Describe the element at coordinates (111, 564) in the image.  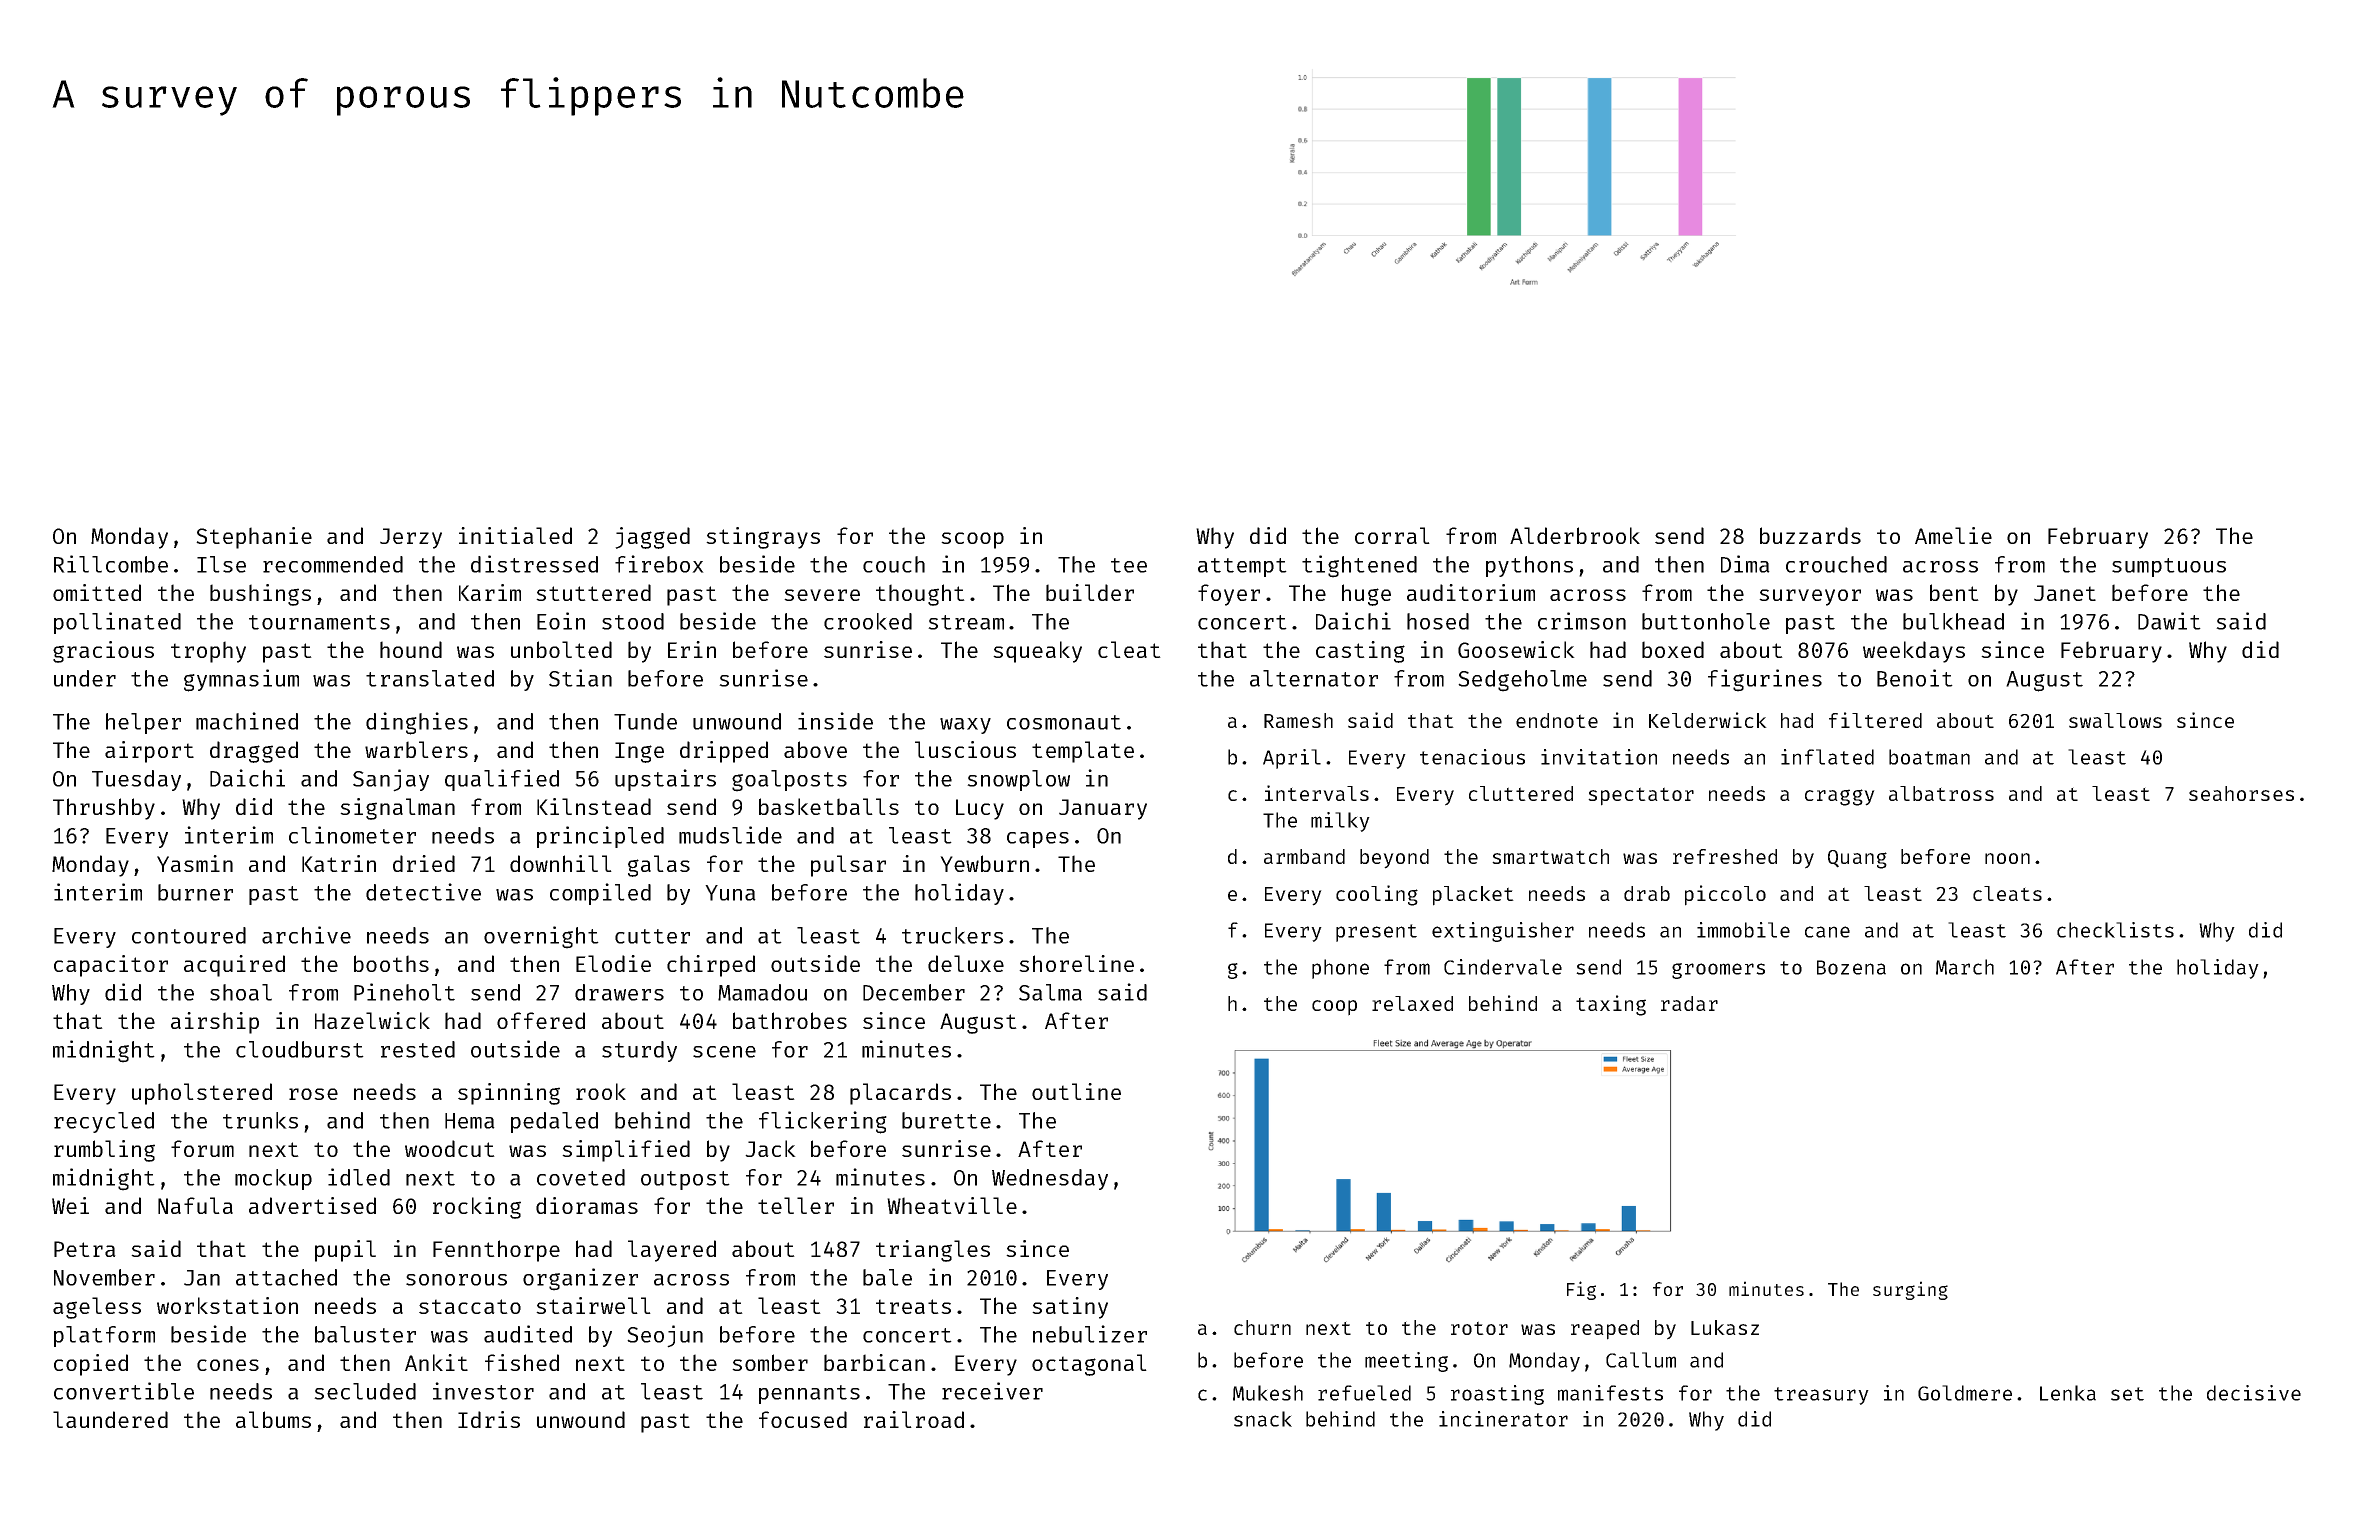
I see `Rillcombe` at that location.
